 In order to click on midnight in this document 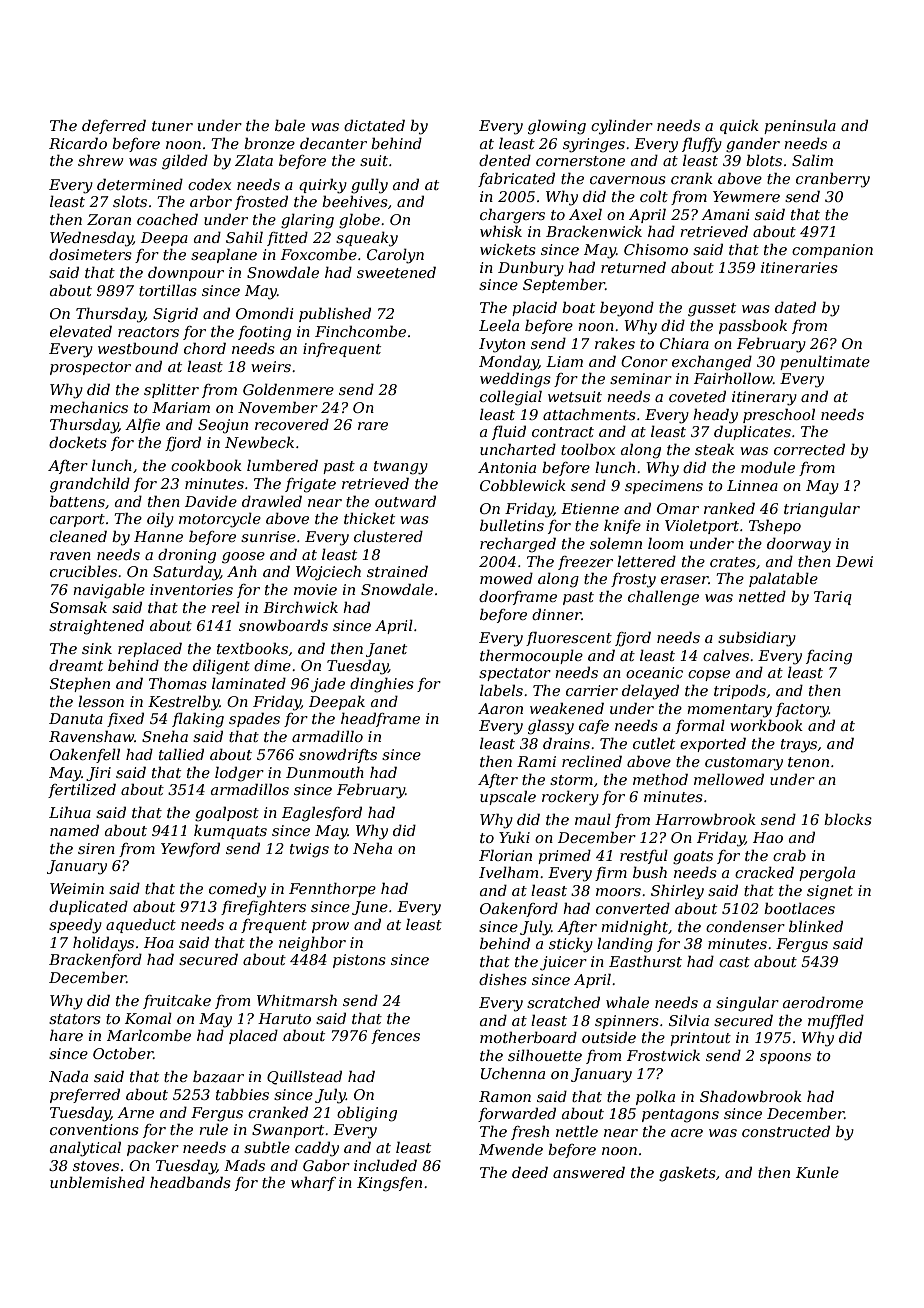, I will do `click(634, 928)`.
